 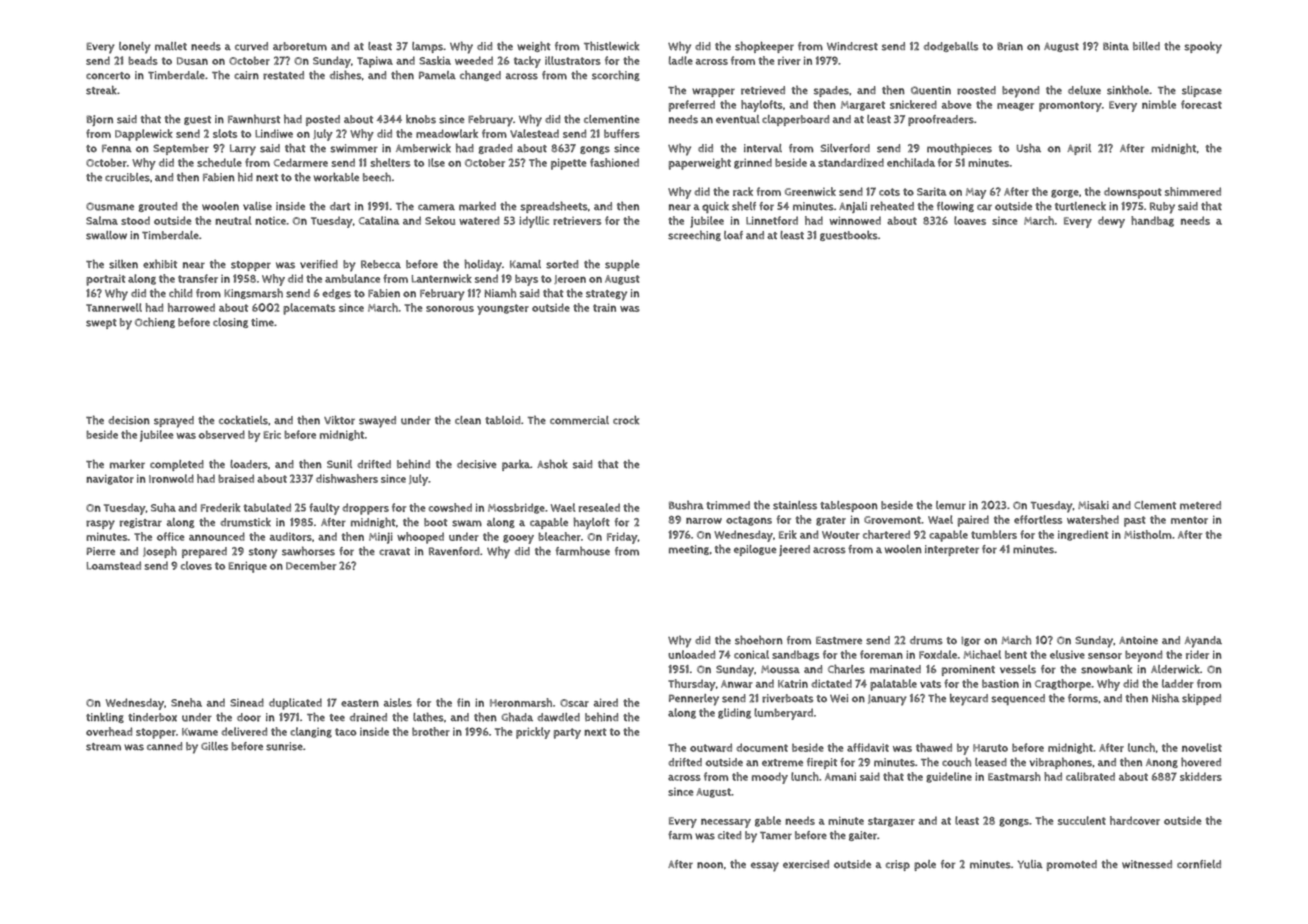 What do you see at coordinates (1200, 505) in the image?
I see `metered` at bounding box center [1200, 505].
